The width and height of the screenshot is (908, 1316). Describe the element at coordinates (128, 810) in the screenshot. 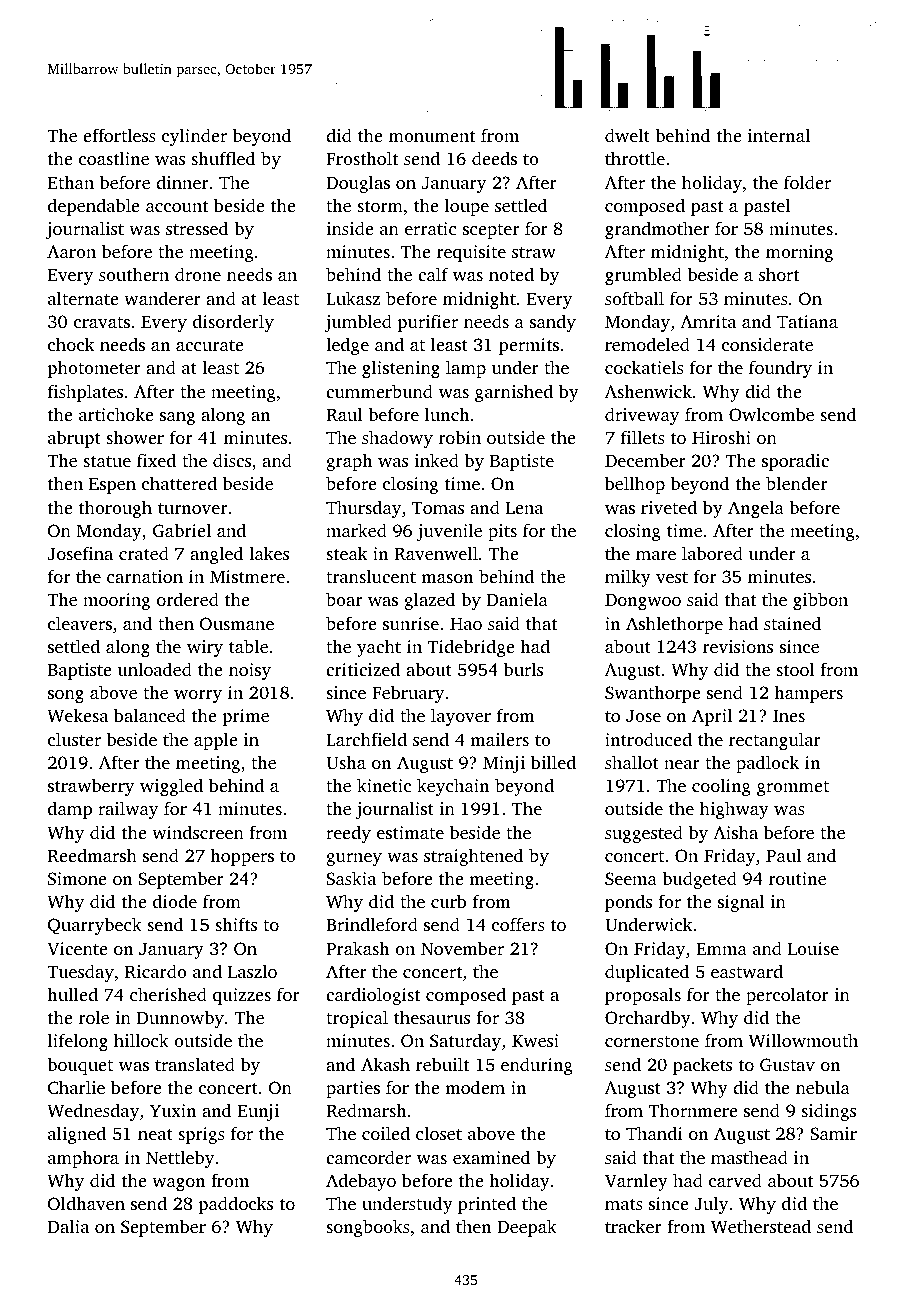

I see `railway` at that location.
